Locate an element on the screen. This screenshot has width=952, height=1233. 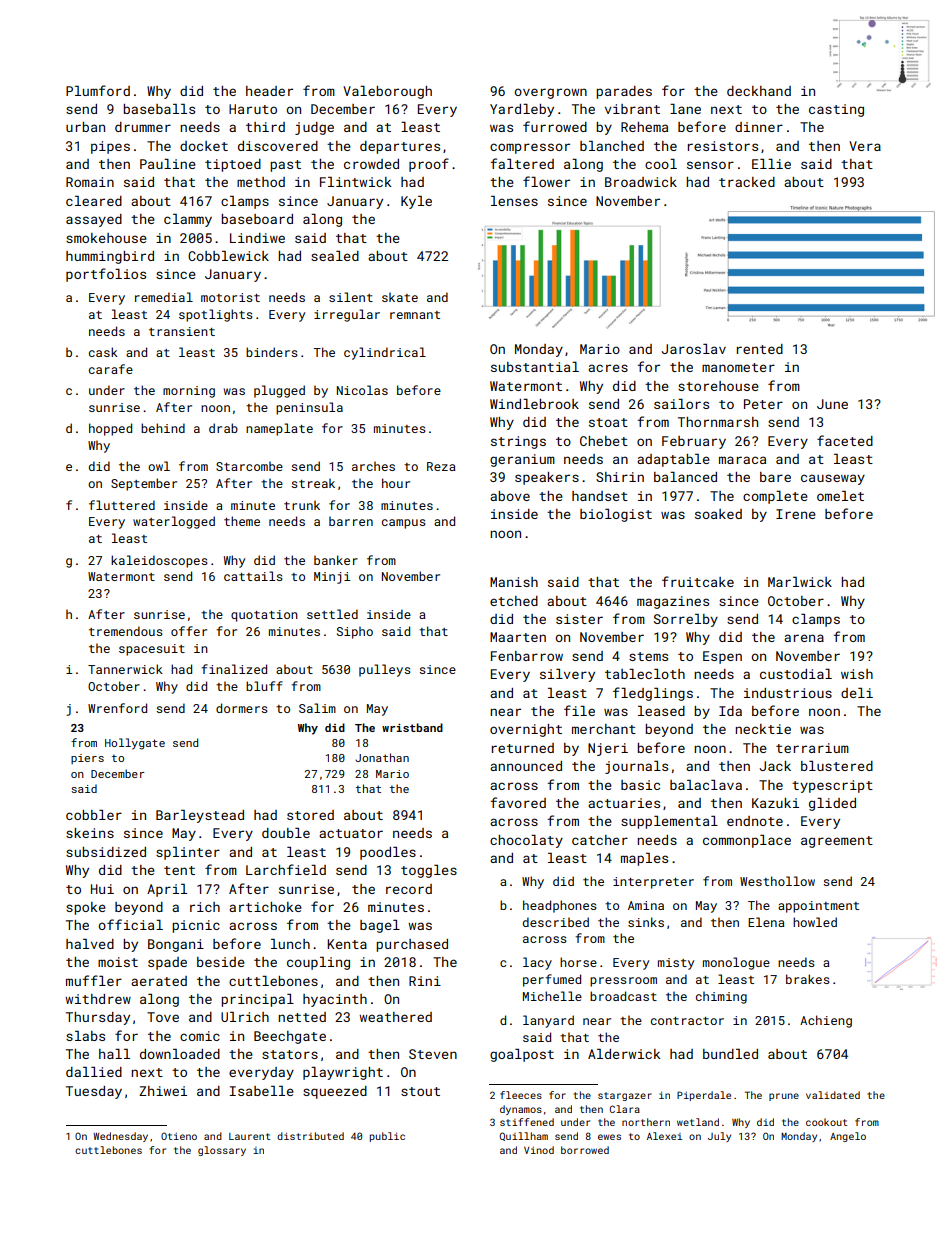
muffler is located at coordinates (94, 980).
